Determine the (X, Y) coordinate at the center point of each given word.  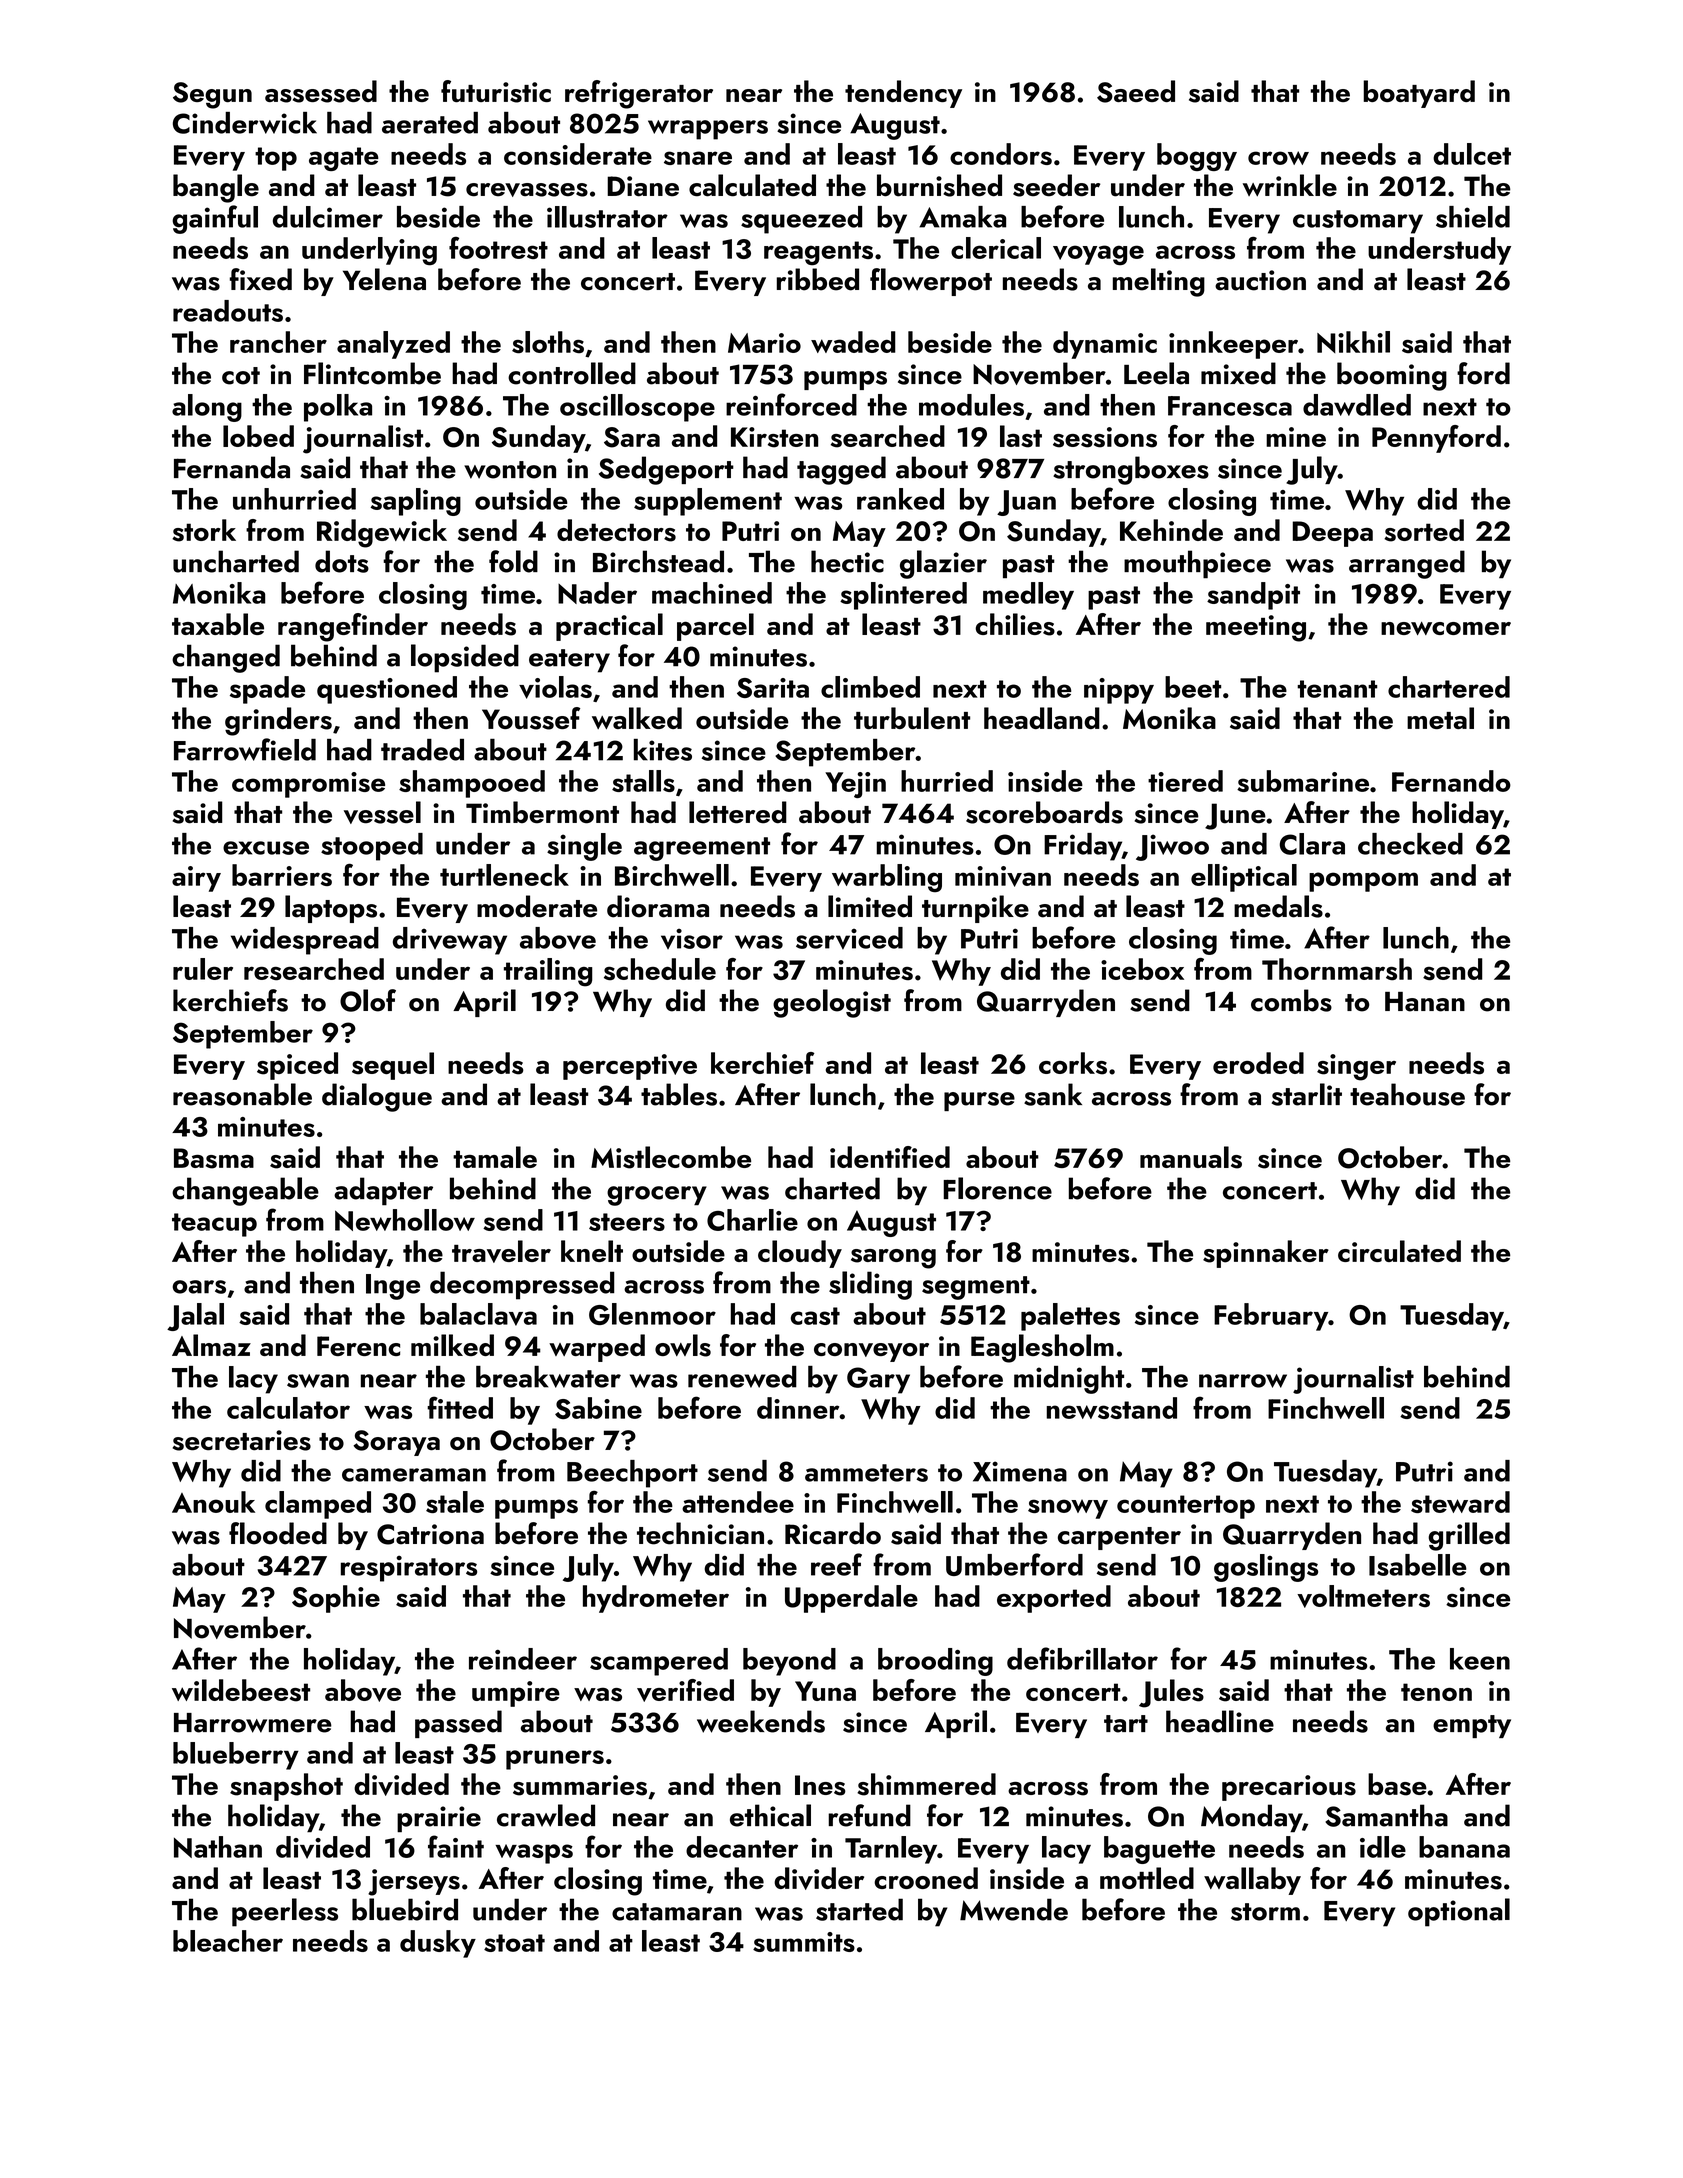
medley (1028, 596)
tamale (495, 1157)
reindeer (523, 1659)
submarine (1303, 781)
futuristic (496, 91)
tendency (903, 94)
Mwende (1014, 1909)
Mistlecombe (671, 1157)
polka (338, 408)
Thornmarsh (1337, 969)
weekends (761, 1721)
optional (1459, 1912)
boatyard (1419, 94)
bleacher (228, 1941)
